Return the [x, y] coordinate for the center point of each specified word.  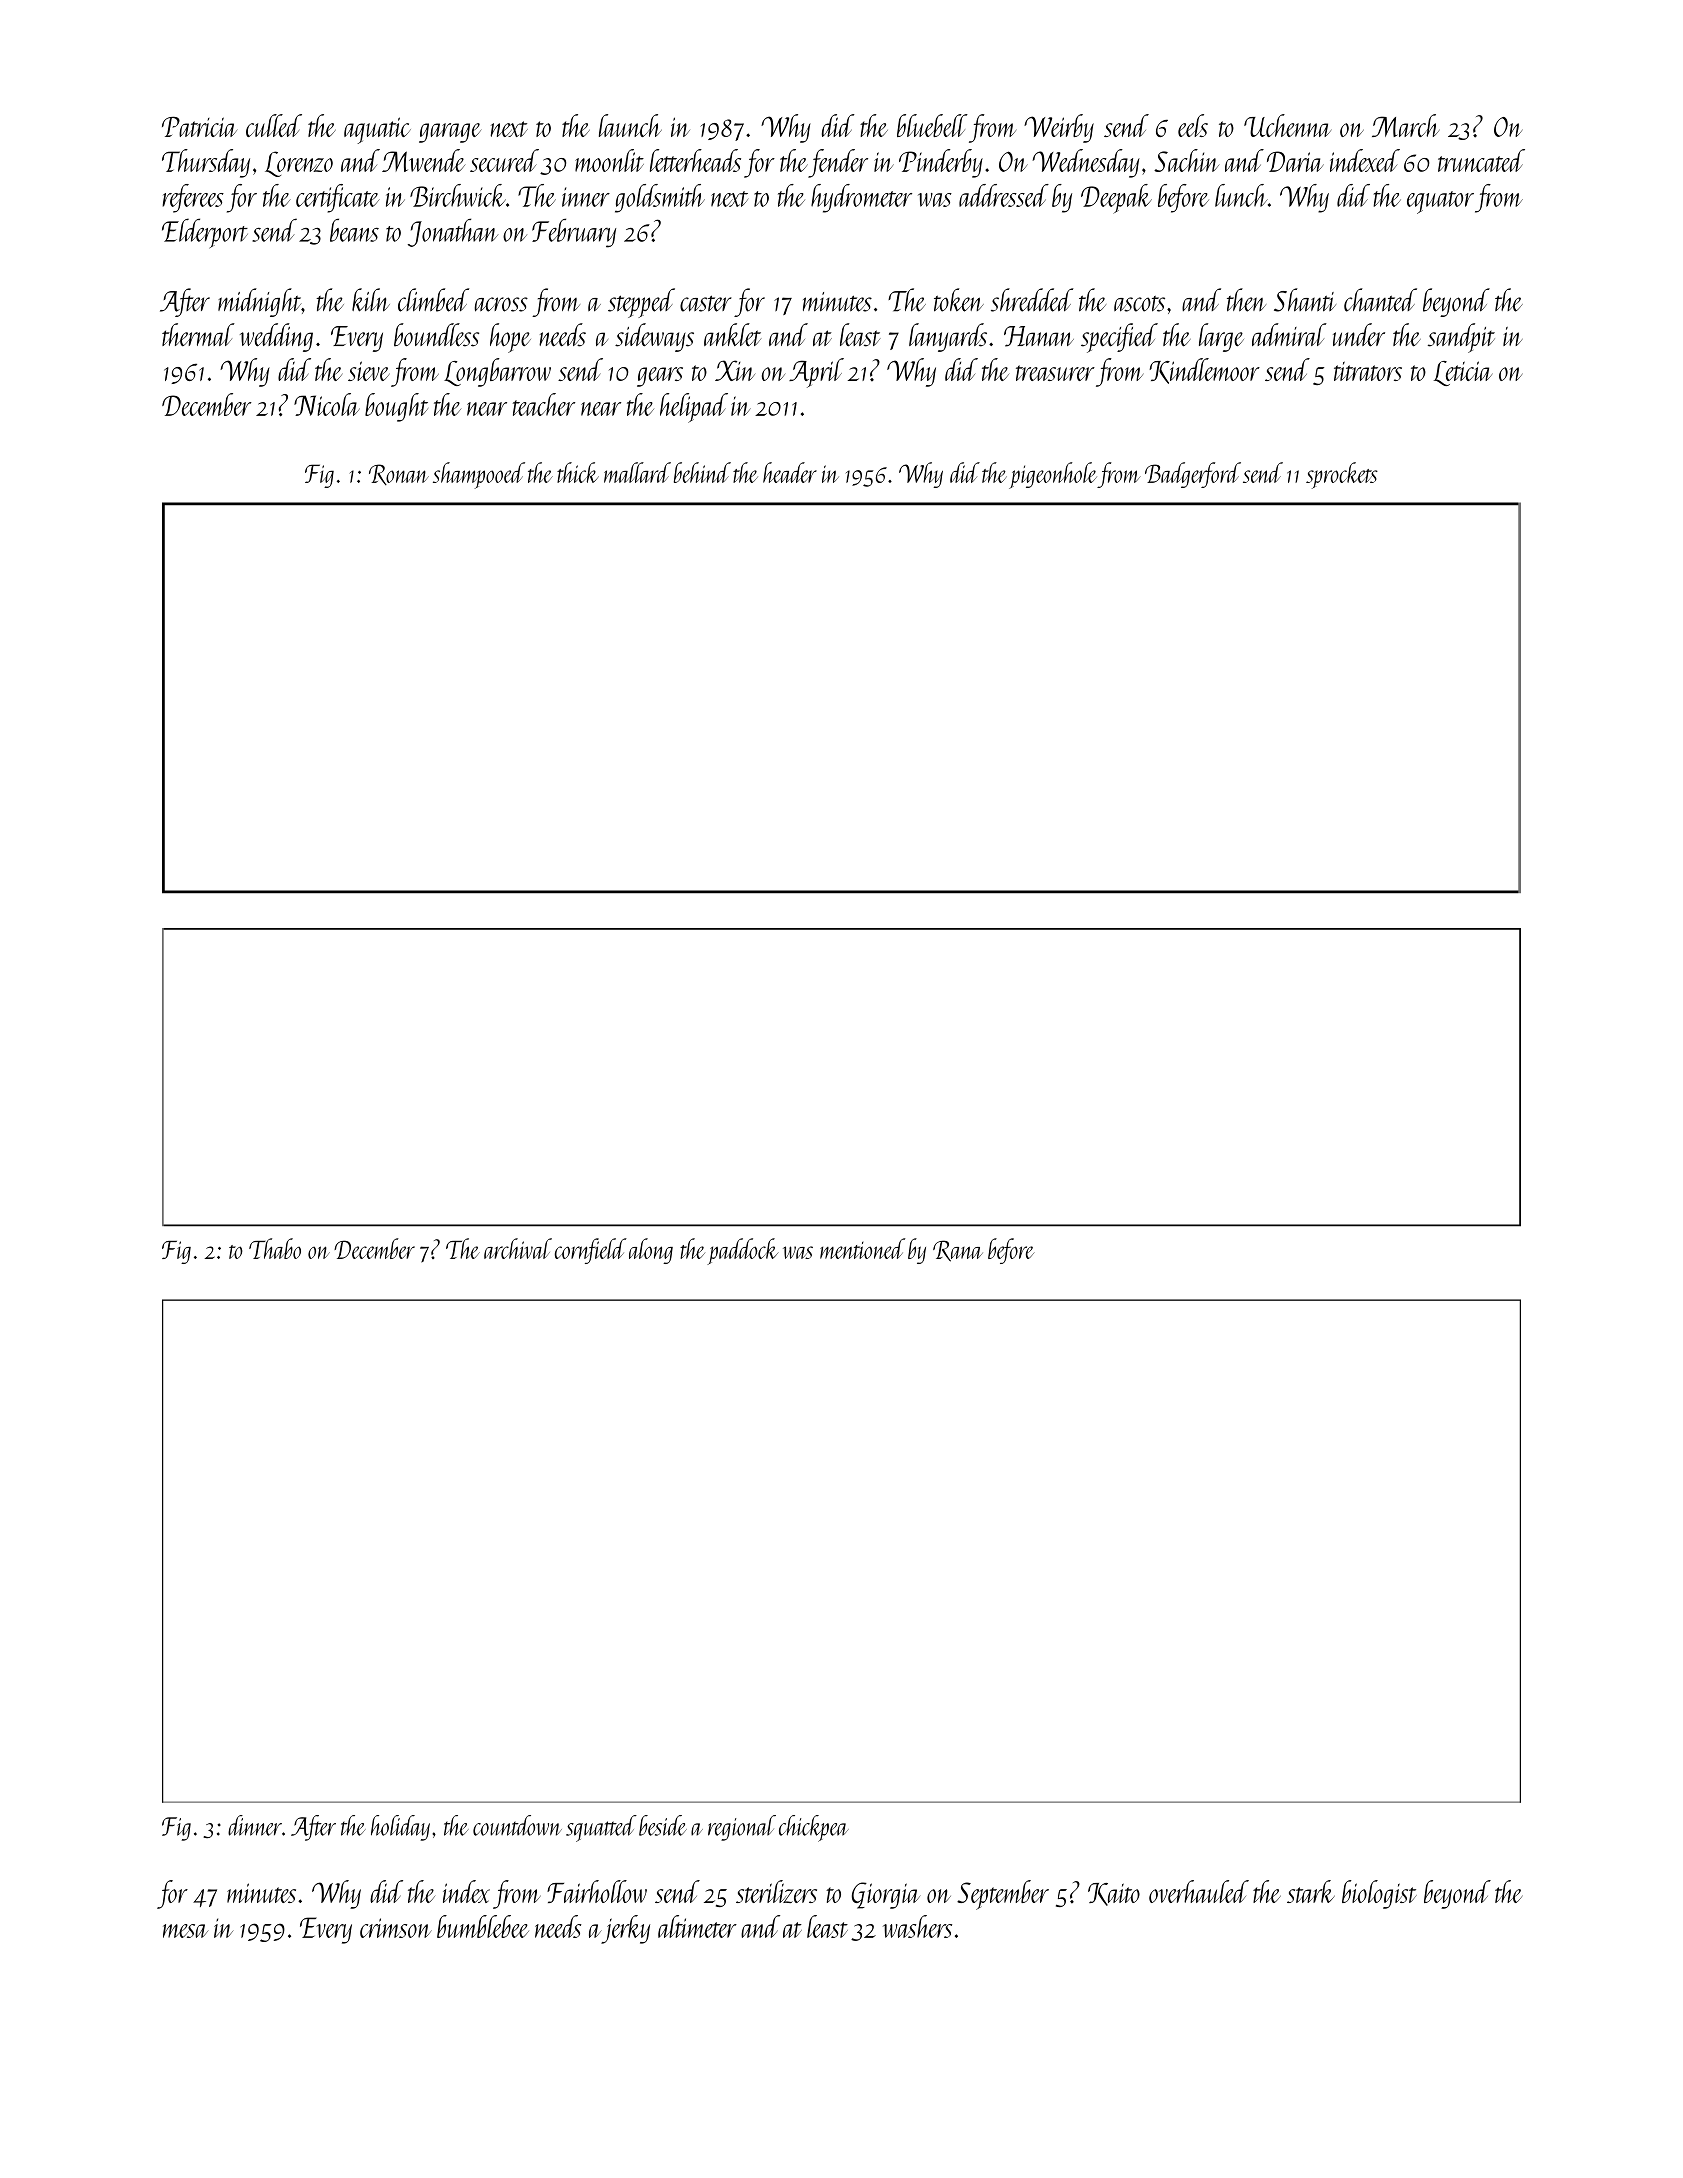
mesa [186, 1931]
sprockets [1342, 475]
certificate [338, 198]
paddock [743, 1251]
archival [518, 1248]
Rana [958, 1251]
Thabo [275, 1248]
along [651, 1251]
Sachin [1187, 160]
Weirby [1059, 128]
